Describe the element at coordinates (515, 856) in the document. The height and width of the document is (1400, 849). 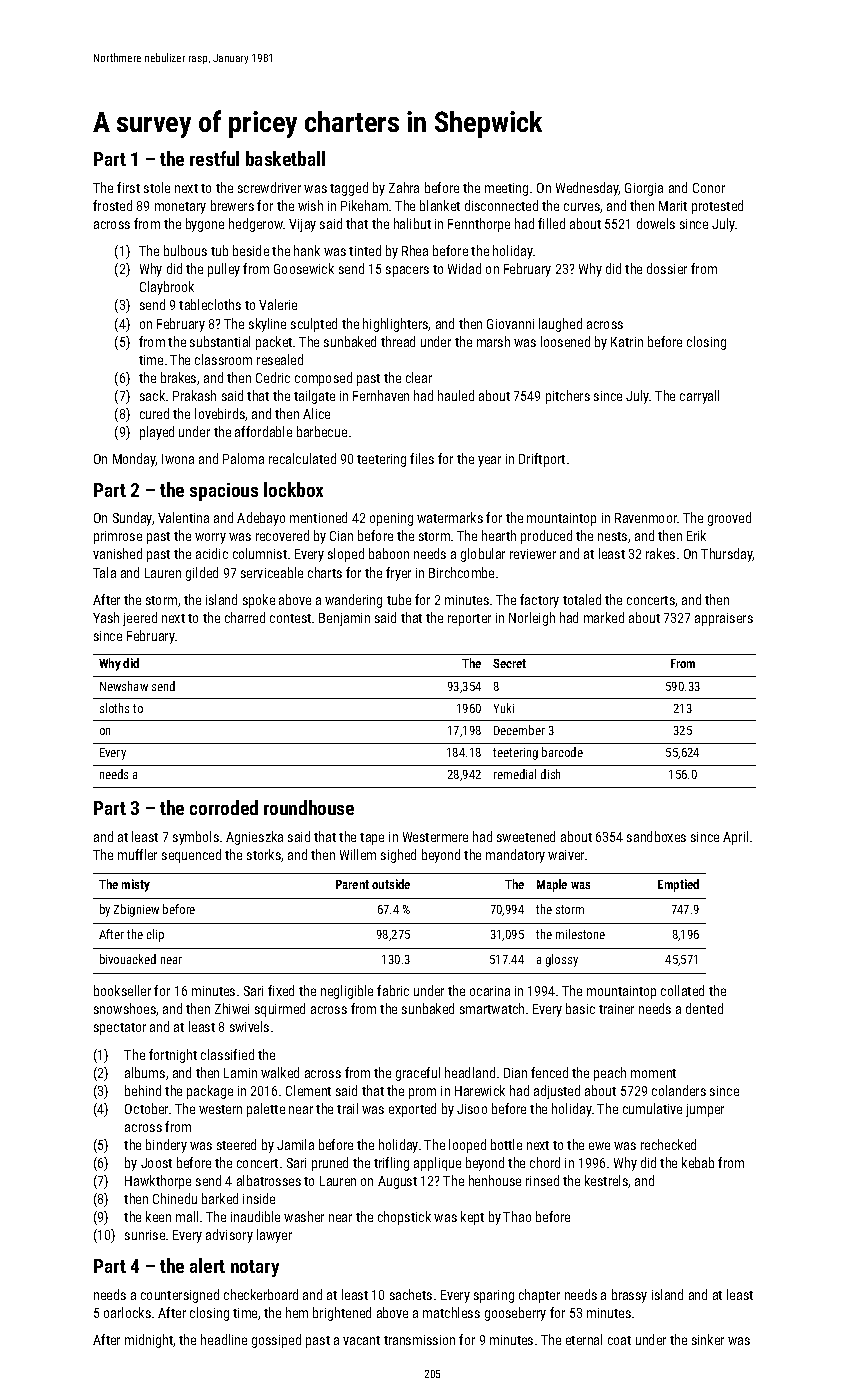
I see `mandatory` at that location.
